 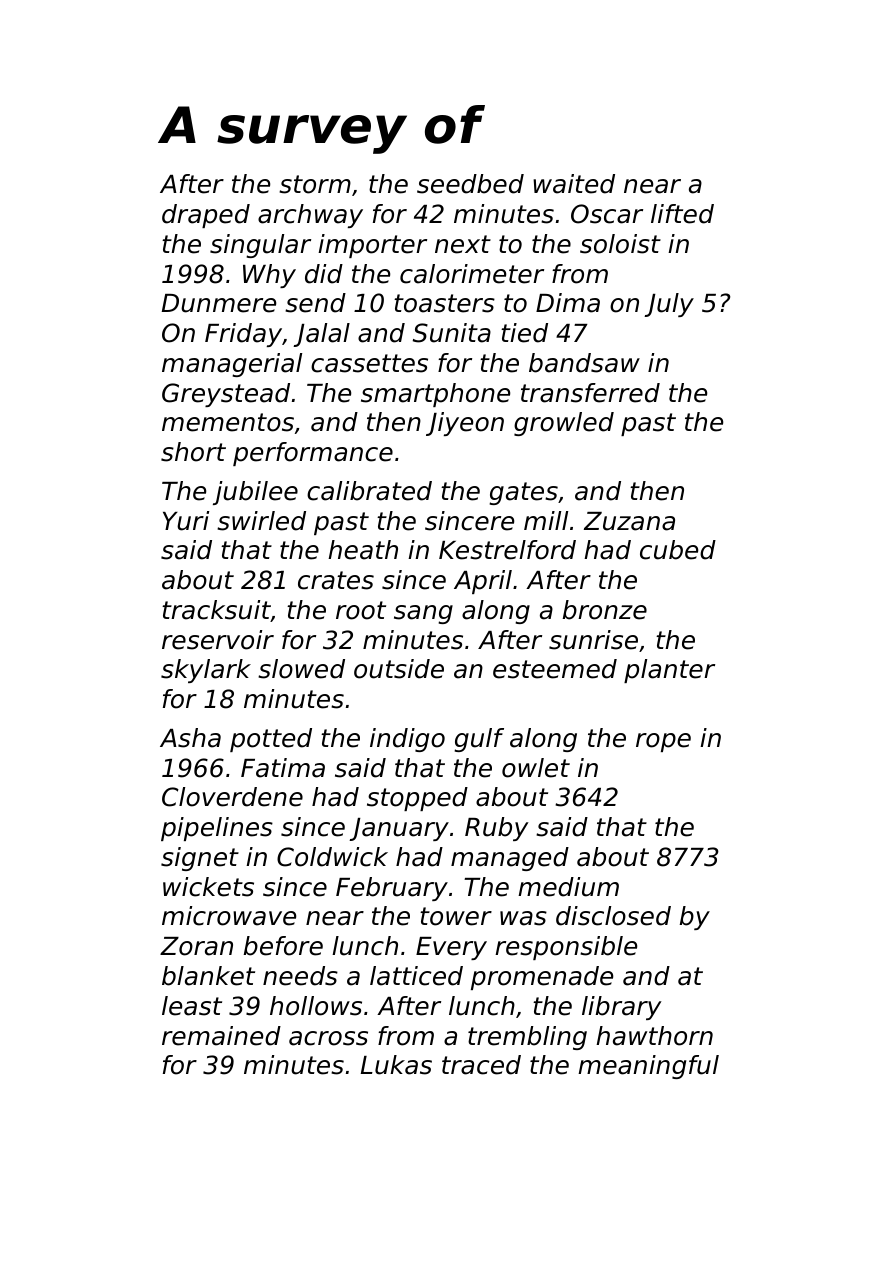 I want to click on seedbed, so click(x=470, y=184).
